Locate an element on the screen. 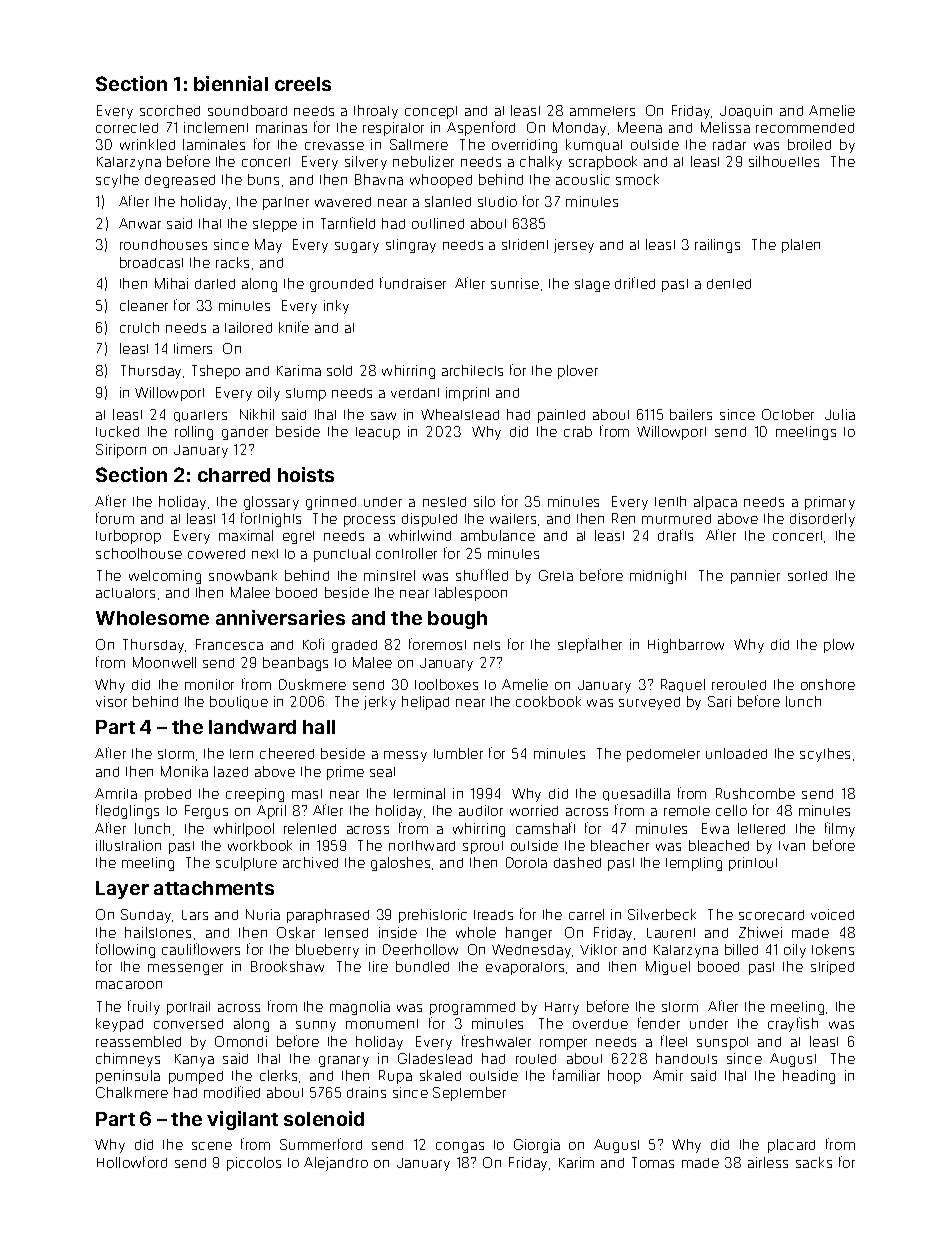  verdant is located at coordinates (415, 393).
